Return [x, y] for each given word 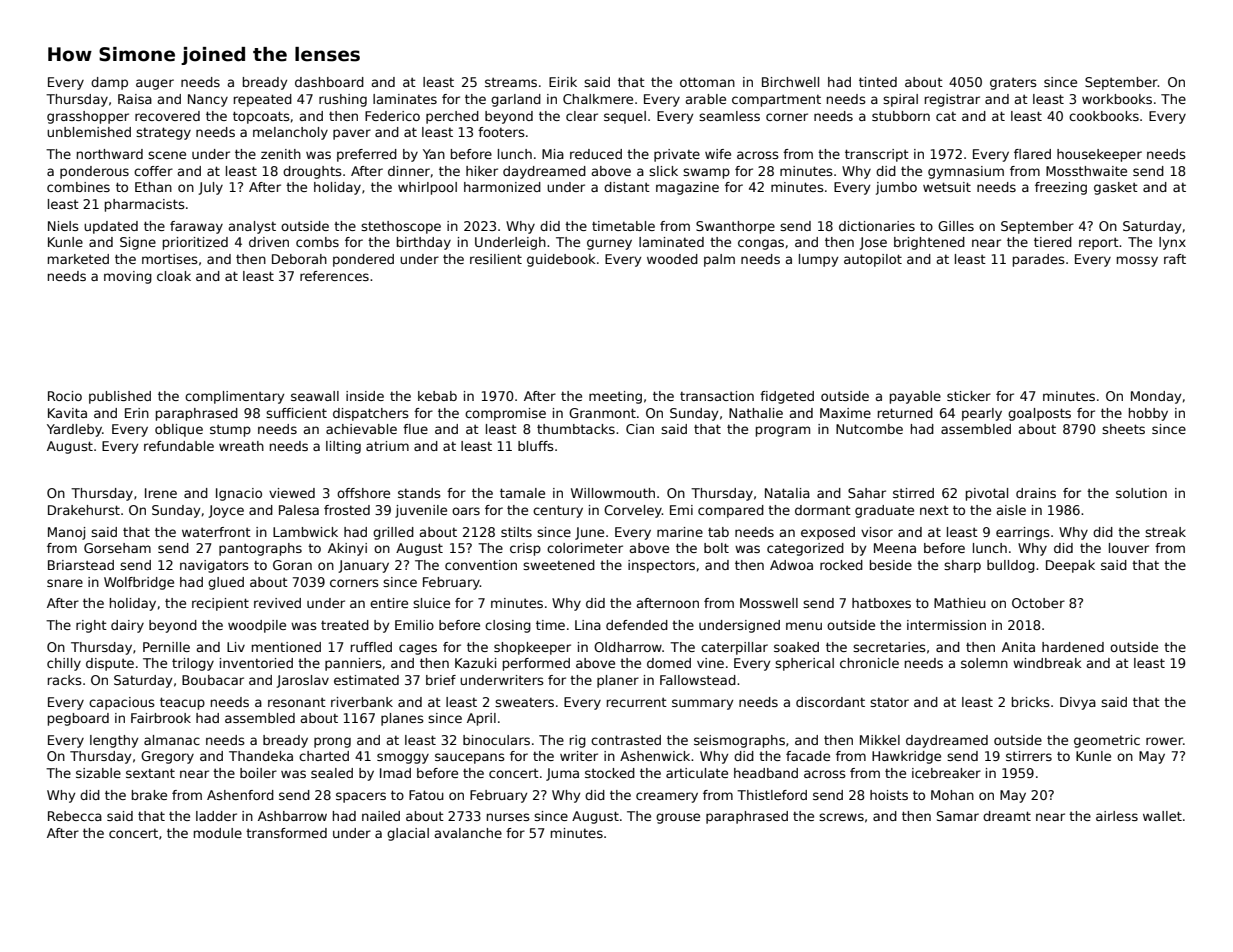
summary [702, 704]
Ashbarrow [292, 816]
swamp [706, 173]
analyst [252, 227]
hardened [1073, 647]
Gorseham [117, 548]
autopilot [873, 260]
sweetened [559, 565]
